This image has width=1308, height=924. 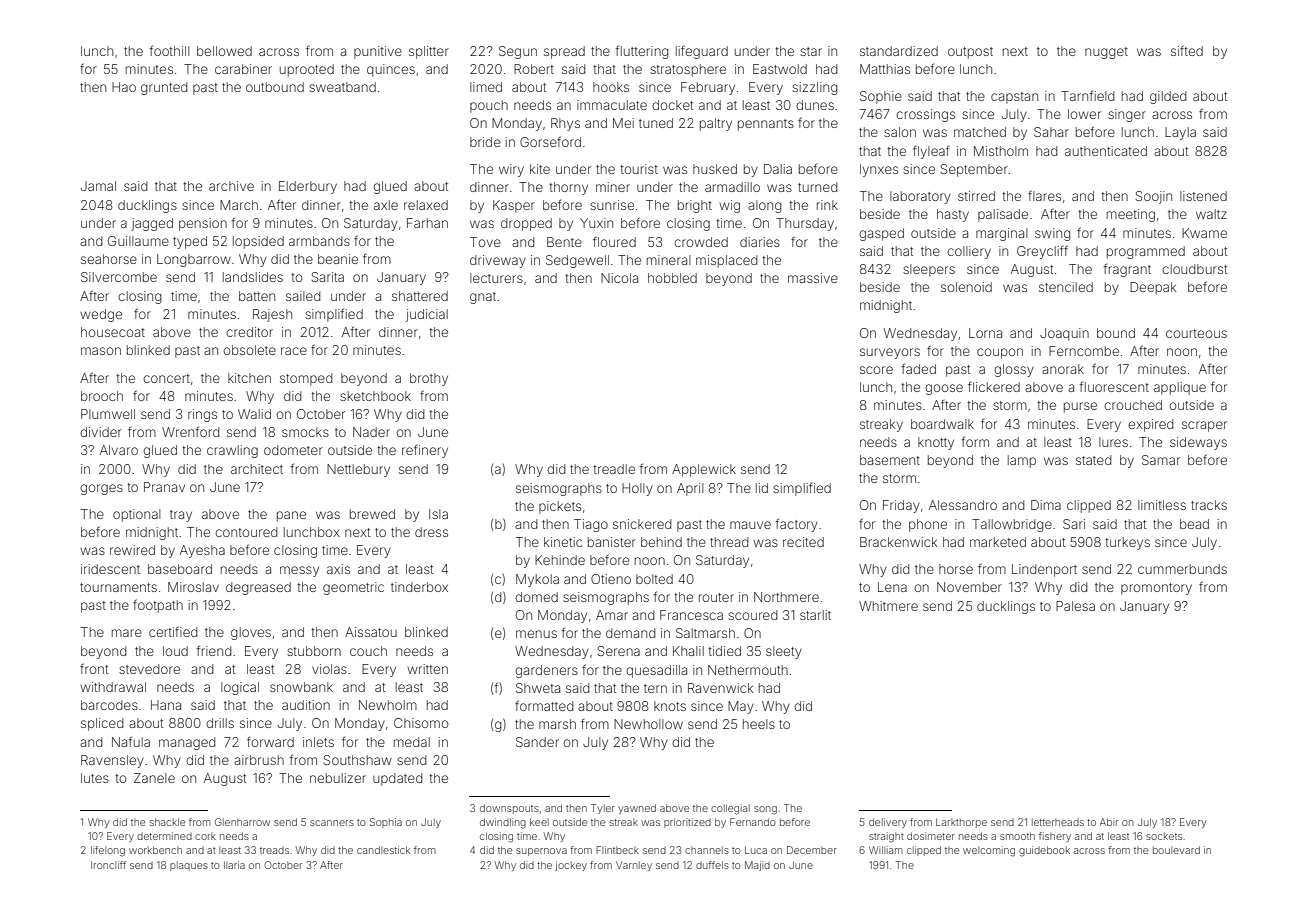 I want to click on couch, so click(x=368, y=651).
